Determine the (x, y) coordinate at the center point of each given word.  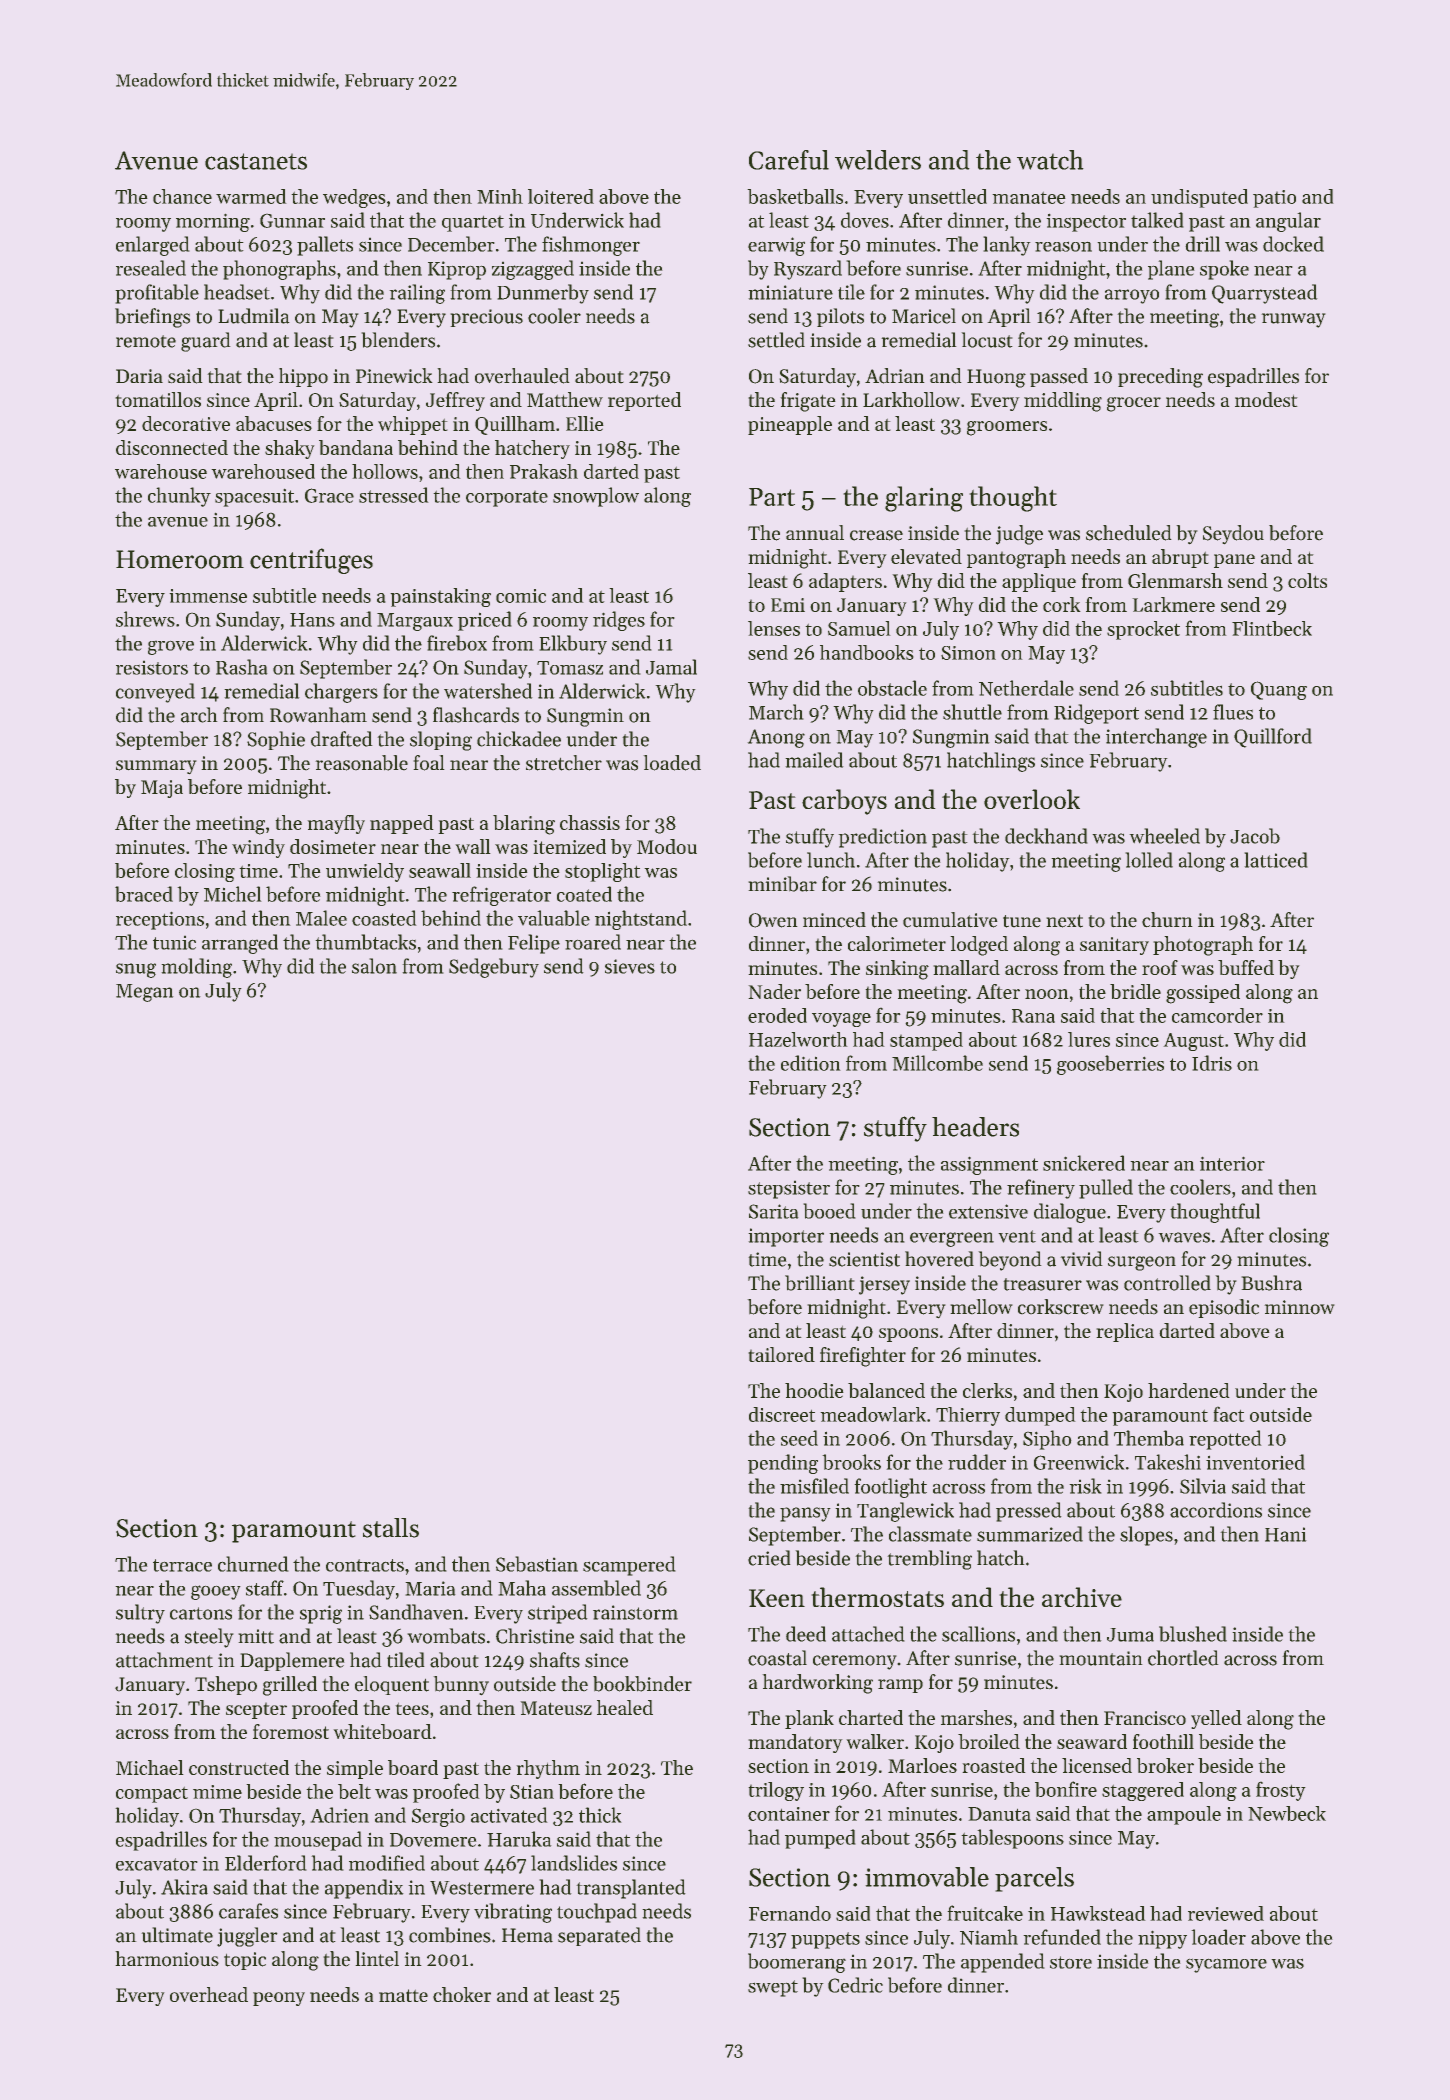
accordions (1216, 1510)
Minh (500, 196)
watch (1050, 160)
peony (279, 1999)
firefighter (863, 1357)
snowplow (596, 497)
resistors (152, 668)
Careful (789, 160)
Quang (1279, 690)
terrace (182, 1565)
